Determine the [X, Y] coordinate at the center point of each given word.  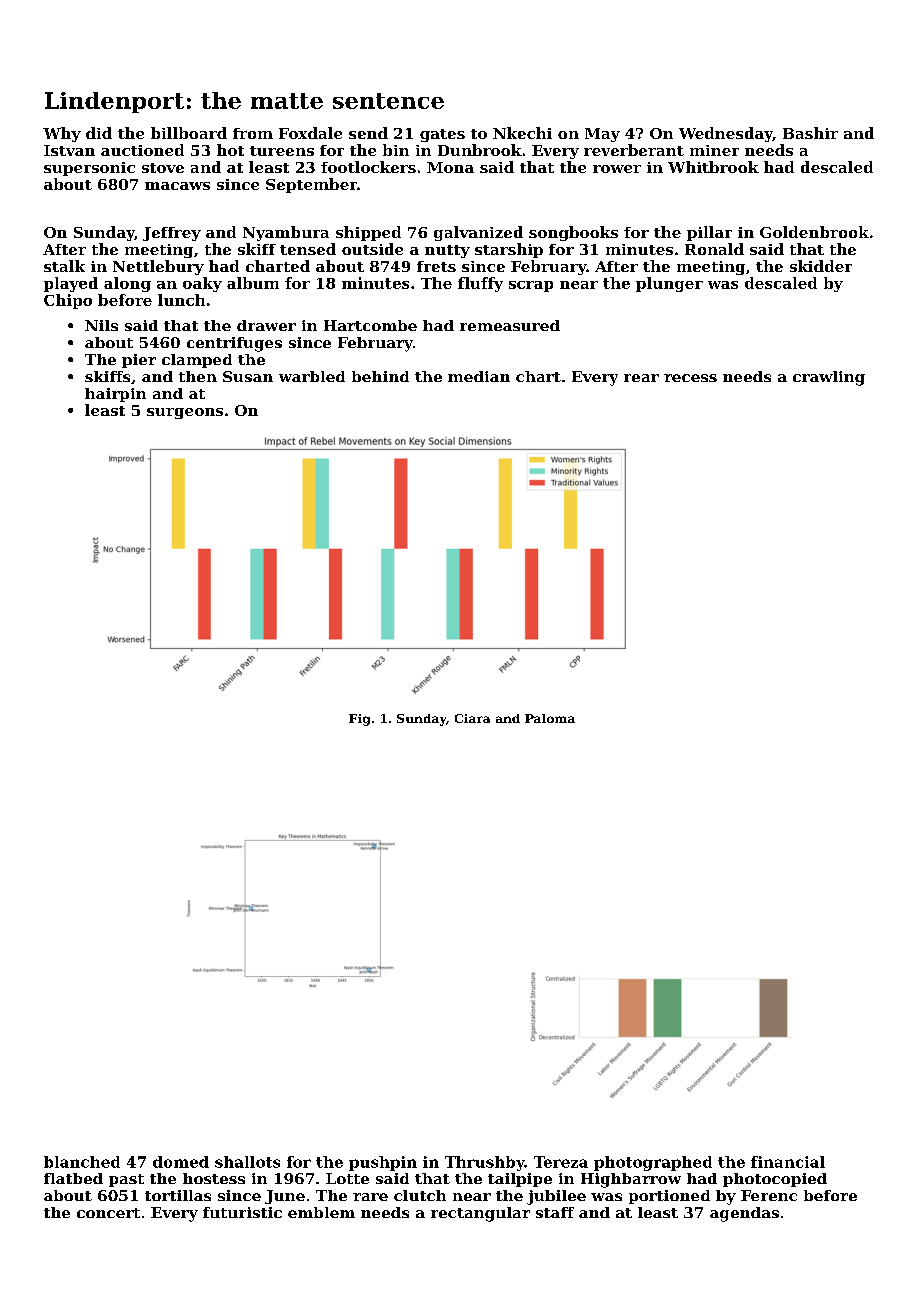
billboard [189, 133]
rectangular [480, 1214]
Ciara [472, 718]
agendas [744, 1214]
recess [690, 378]
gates [442, 135]
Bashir [810, 133]
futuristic [242, 1212]
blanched [82, 1162]
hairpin [115, 395]
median [479, 376]
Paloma [550, 718]
